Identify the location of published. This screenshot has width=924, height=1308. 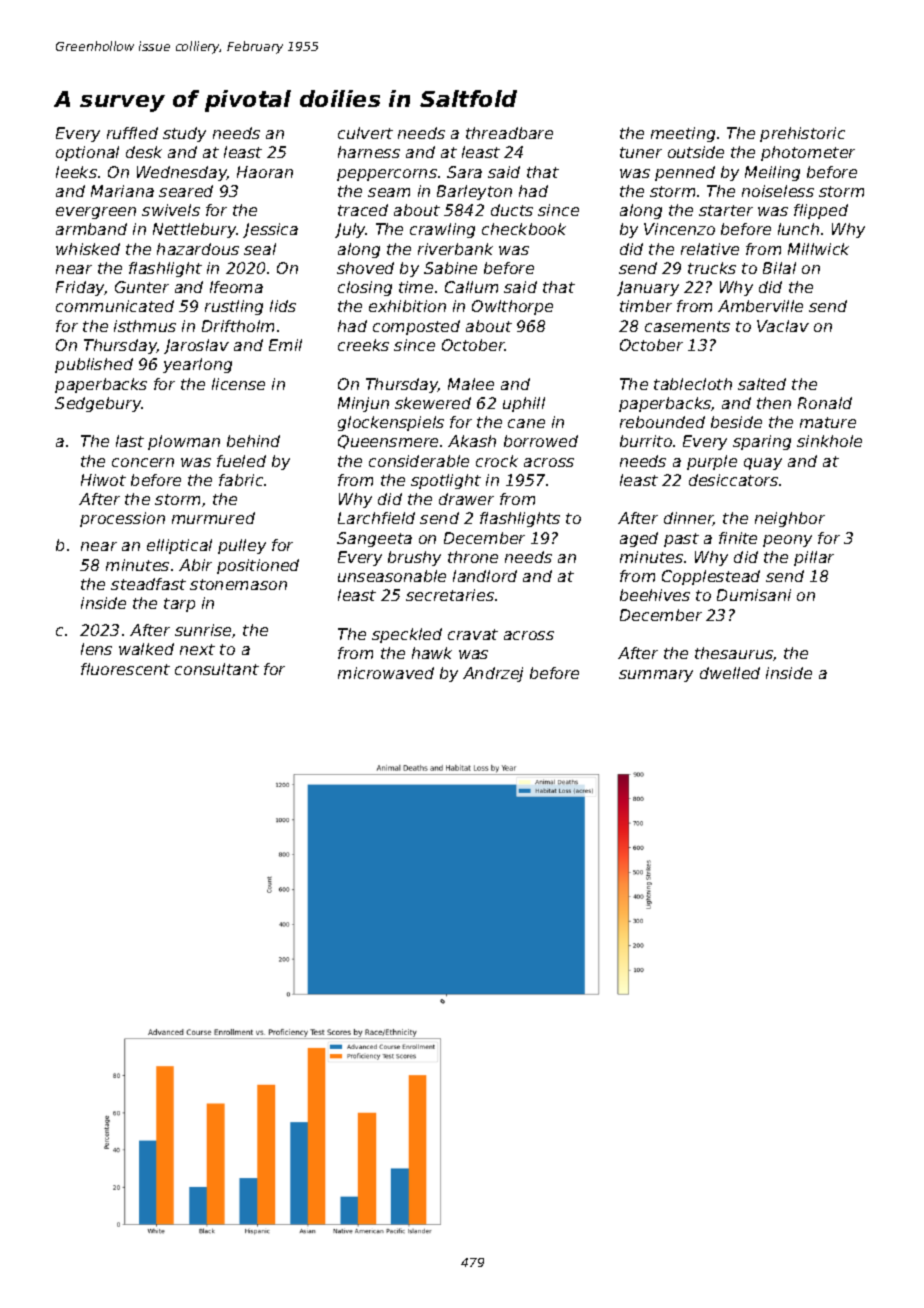
(94, 365).
